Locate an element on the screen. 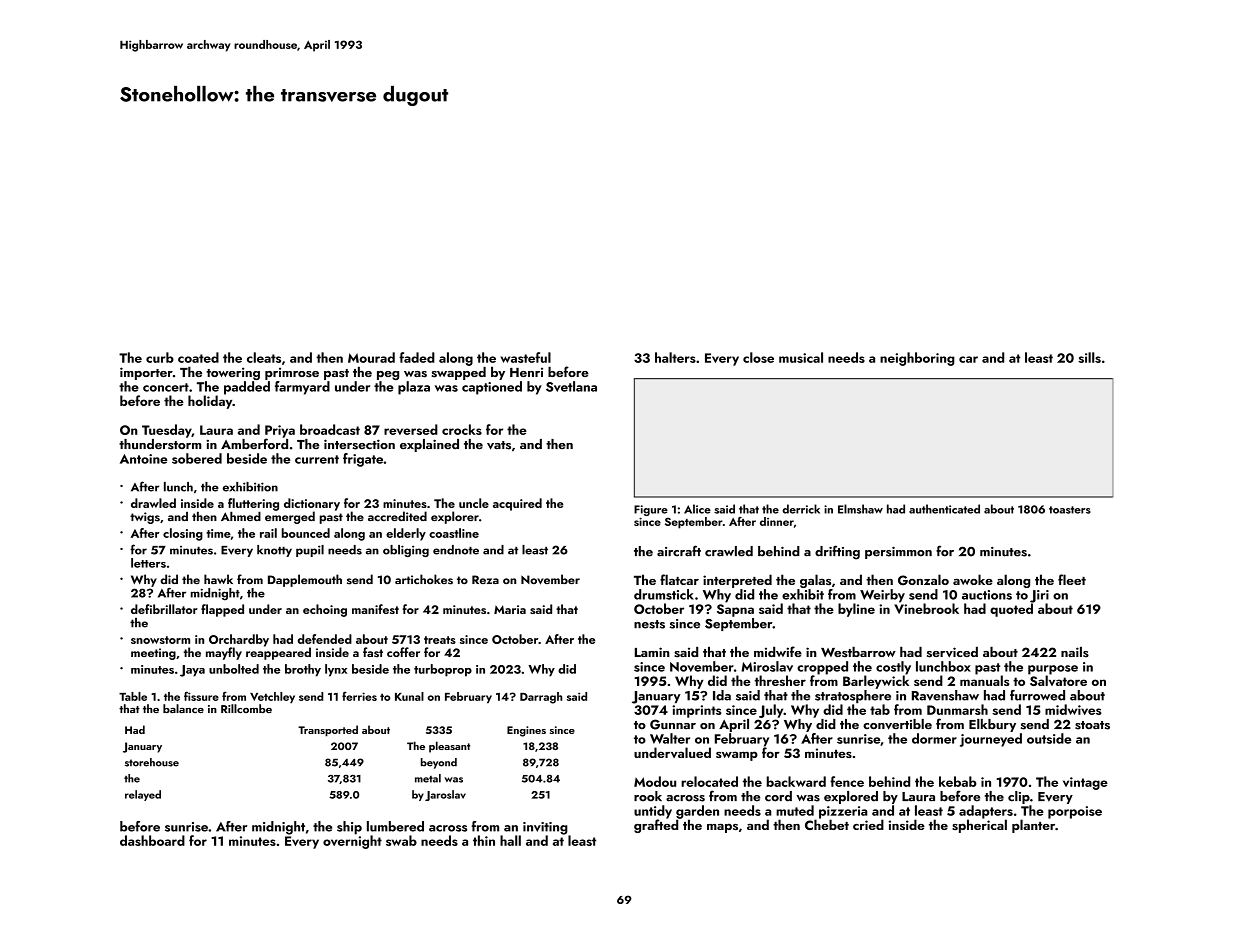  letters is located at coordinates (148, 563).
